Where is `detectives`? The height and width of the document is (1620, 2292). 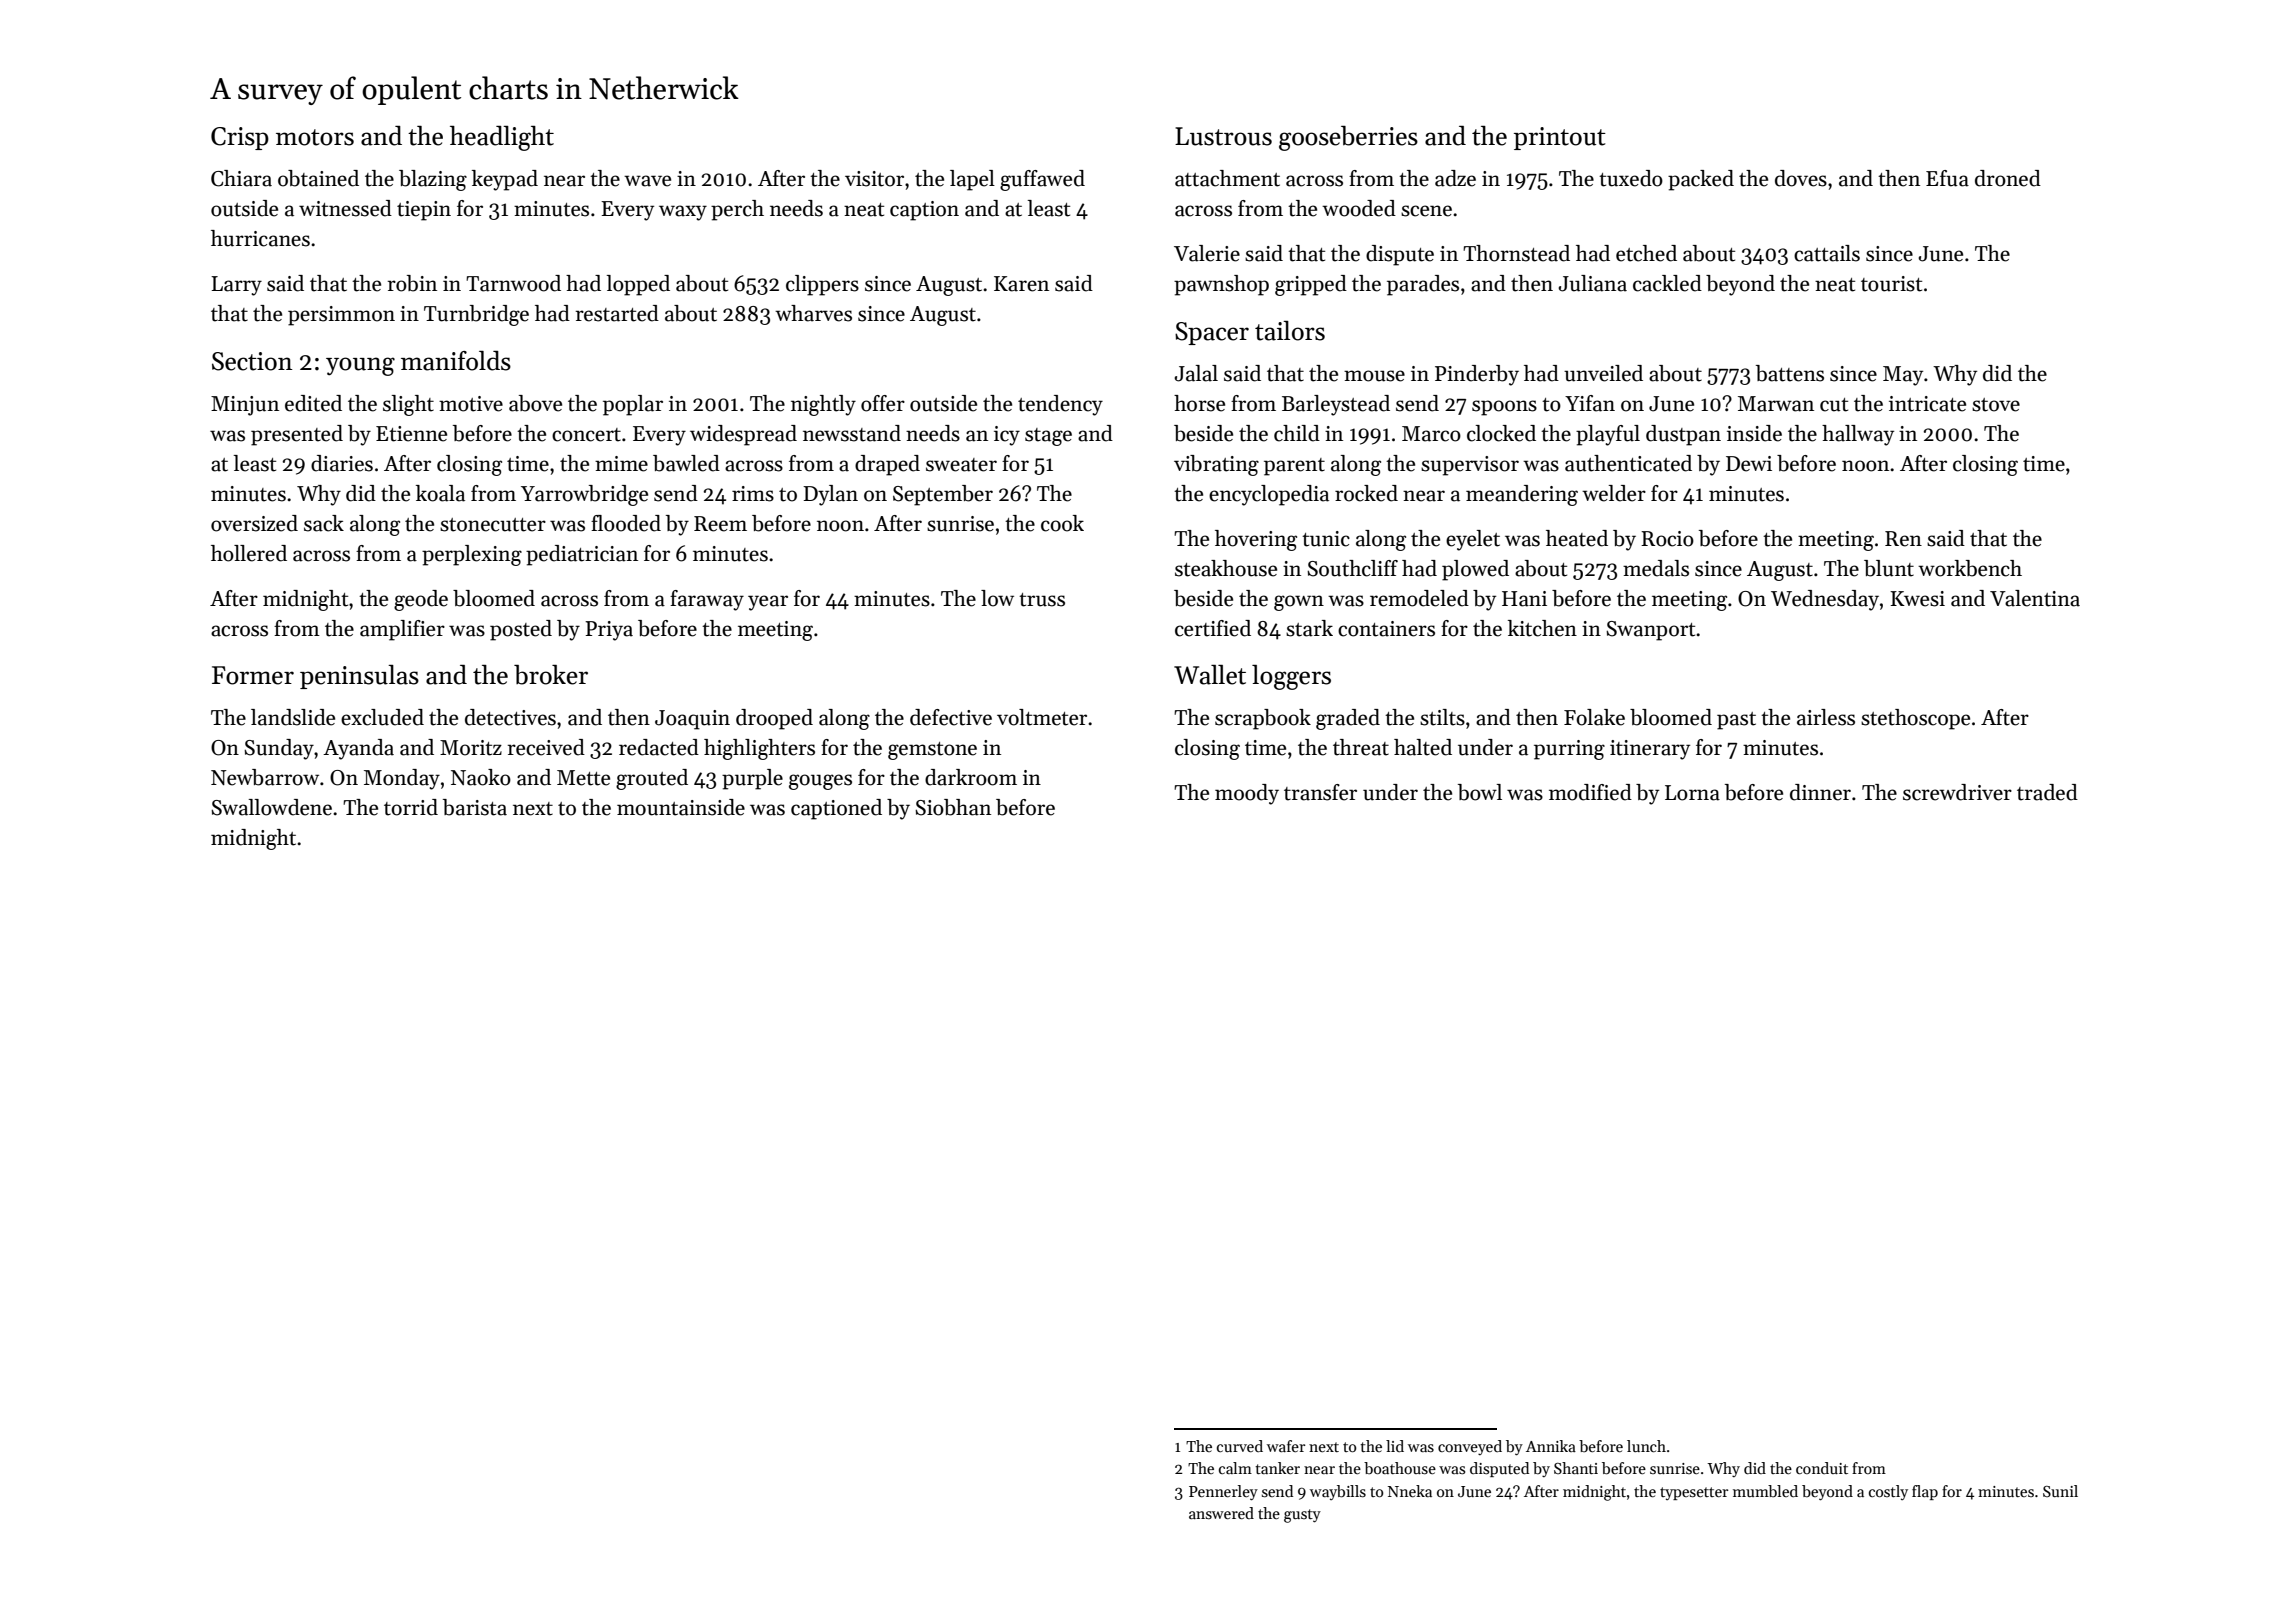 detectives is located at coordinates (510, 717).
